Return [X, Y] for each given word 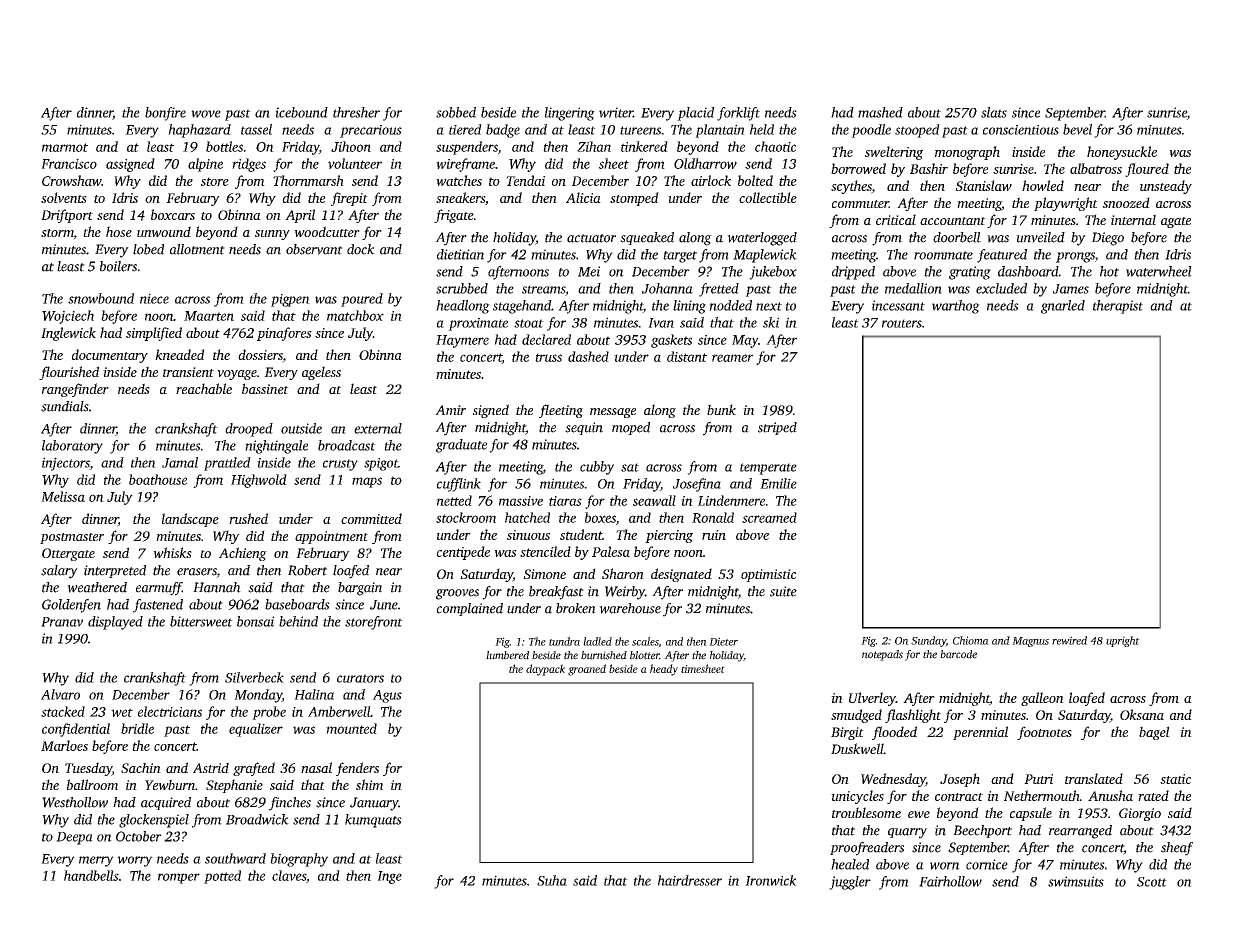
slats [994, 112]
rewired [1069, 640]
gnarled [1063, 307]
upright [1123, 641]
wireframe [465, 165]
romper [179, 878]
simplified [154, 334]
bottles [224, 146]
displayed [115, 623]
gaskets [671, 341]
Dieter [723, 641]
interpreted [115, 571]
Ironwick [771, 880]
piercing [669, 536]
